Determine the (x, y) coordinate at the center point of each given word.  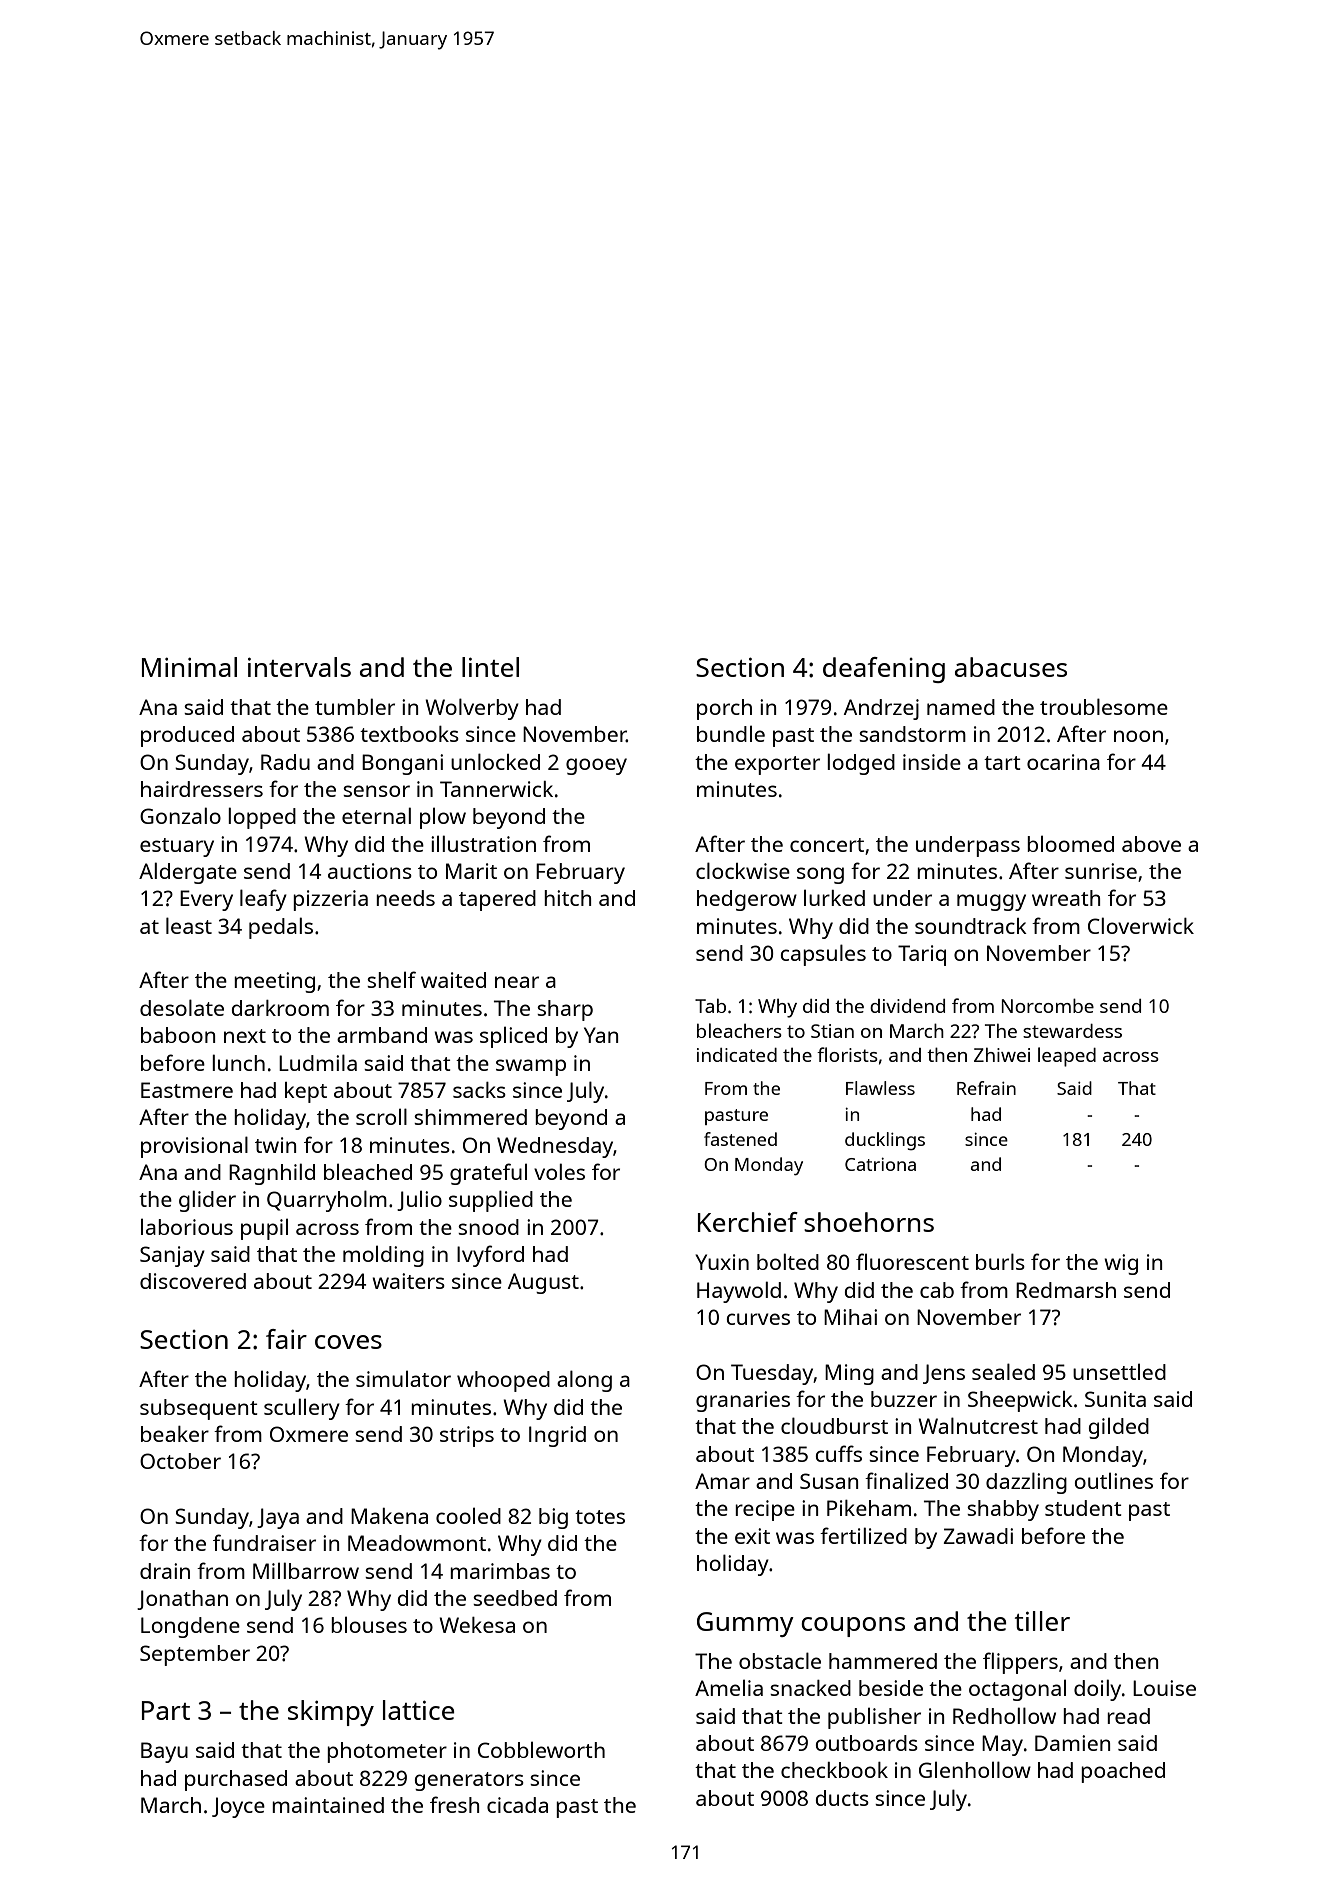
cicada (517, 1805)
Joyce (238, 1807)
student (1083, 1508)
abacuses (1011, 667)
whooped (503, 1381)
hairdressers (202, 789)
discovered (193, 1281)
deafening (884, 670)
